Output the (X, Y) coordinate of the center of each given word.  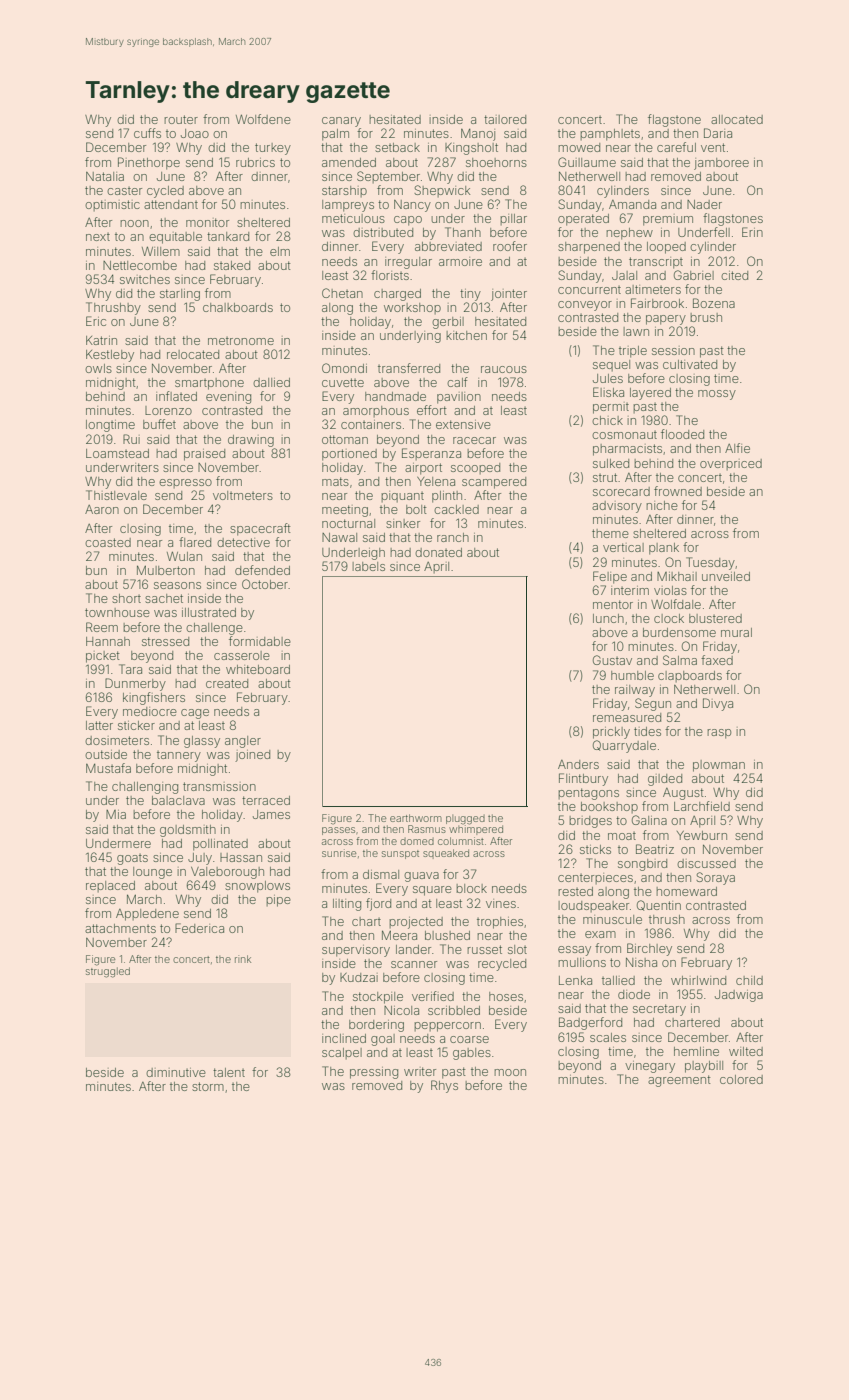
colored (741, 1079)
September (388, 177)
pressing (374, 1073)
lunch (608, 618)
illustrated (209, 612)
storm (208, 1086)
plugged (465, 819)
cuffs (147, 133)
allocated (737, 119)
